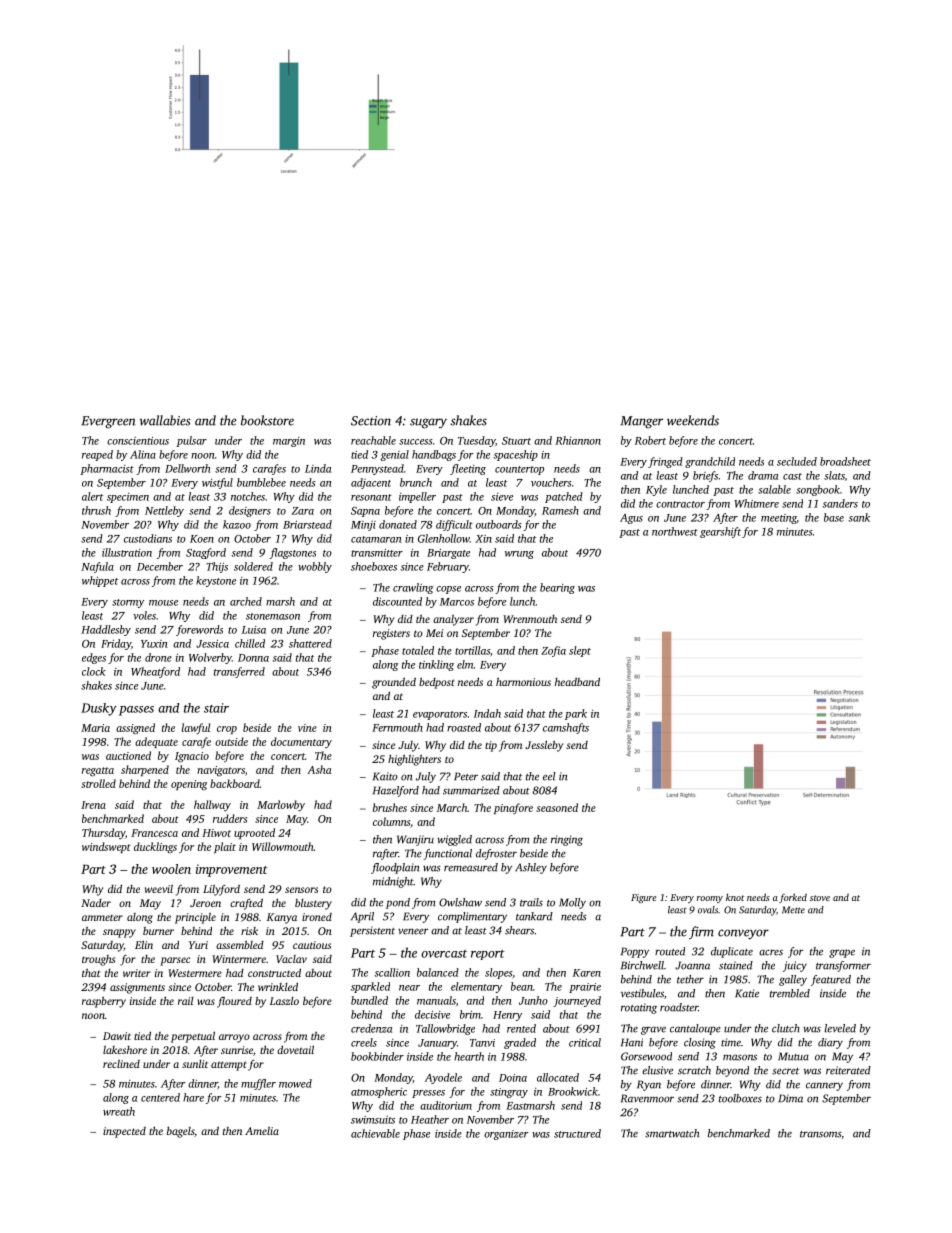  Describe the element at coordinates (779, 519) in the screenshot. I see `meeting` at that location.
